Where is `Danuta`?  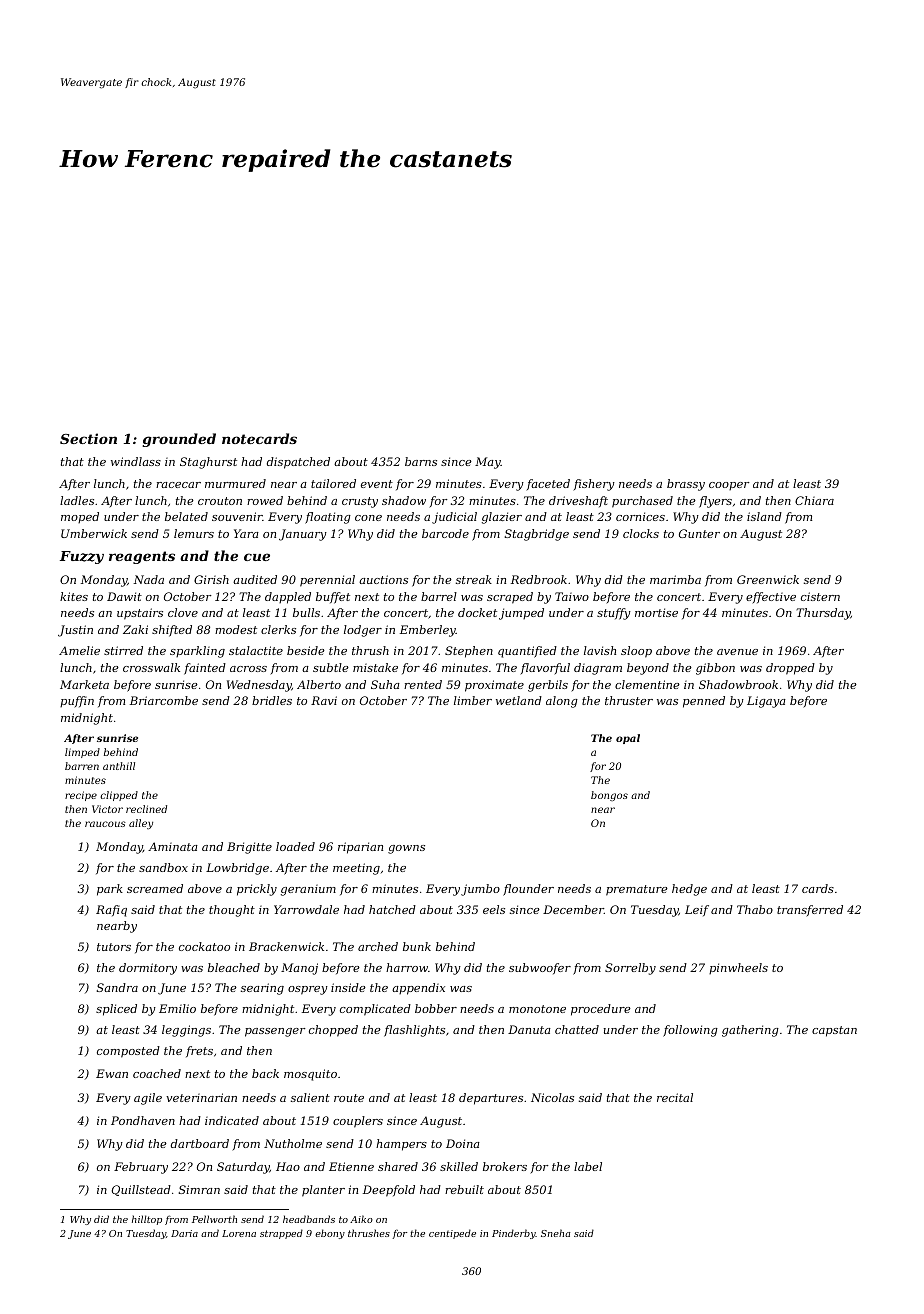
Danuta is located at coordinates (529, 1029).
